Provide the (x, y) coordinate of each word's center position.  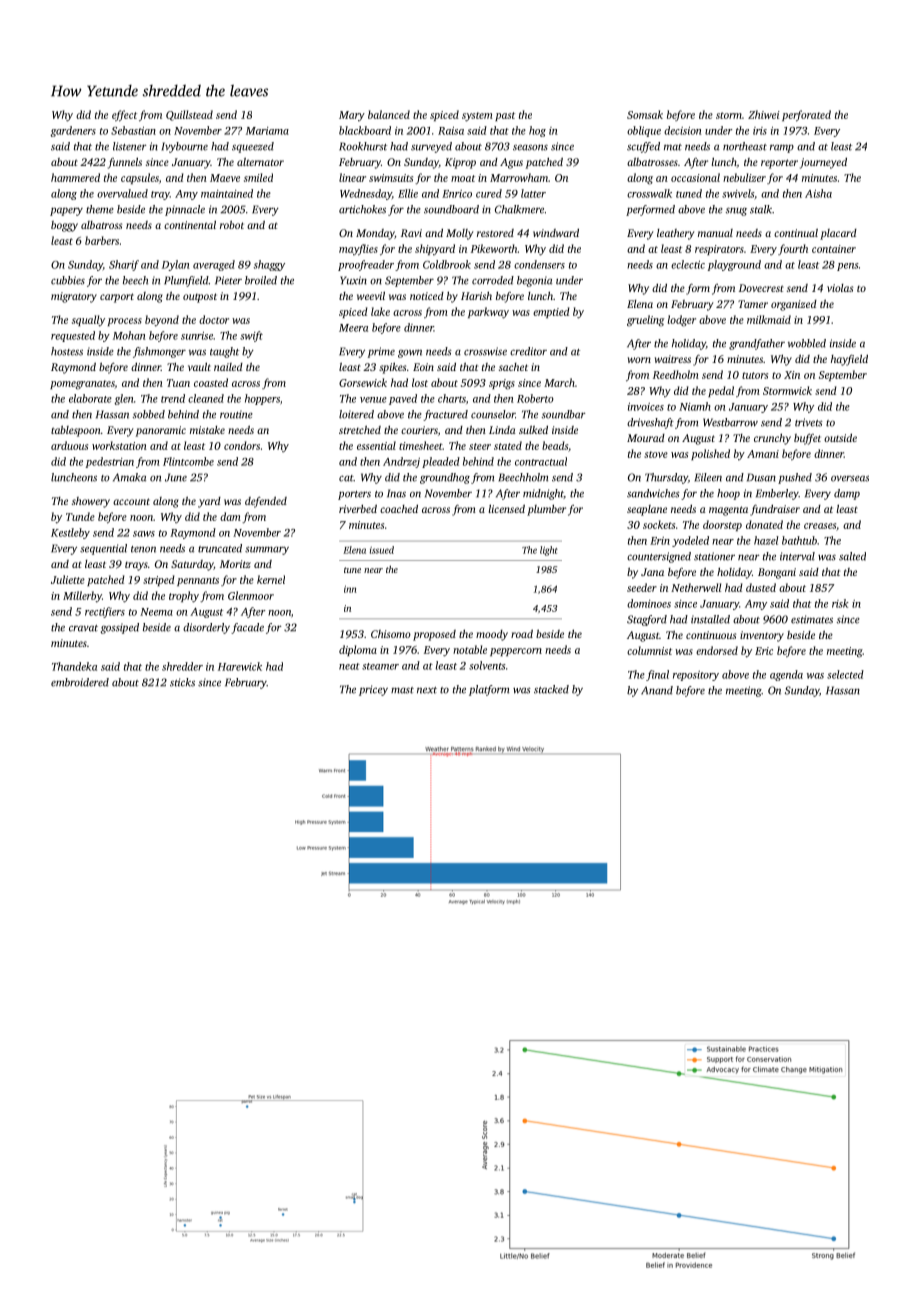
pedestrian (109, 462)
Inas (396, 493)
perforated (806, 116)
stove (656, 454)
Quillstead (189, 115)
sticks (182, 682)
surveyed (431, 147)
